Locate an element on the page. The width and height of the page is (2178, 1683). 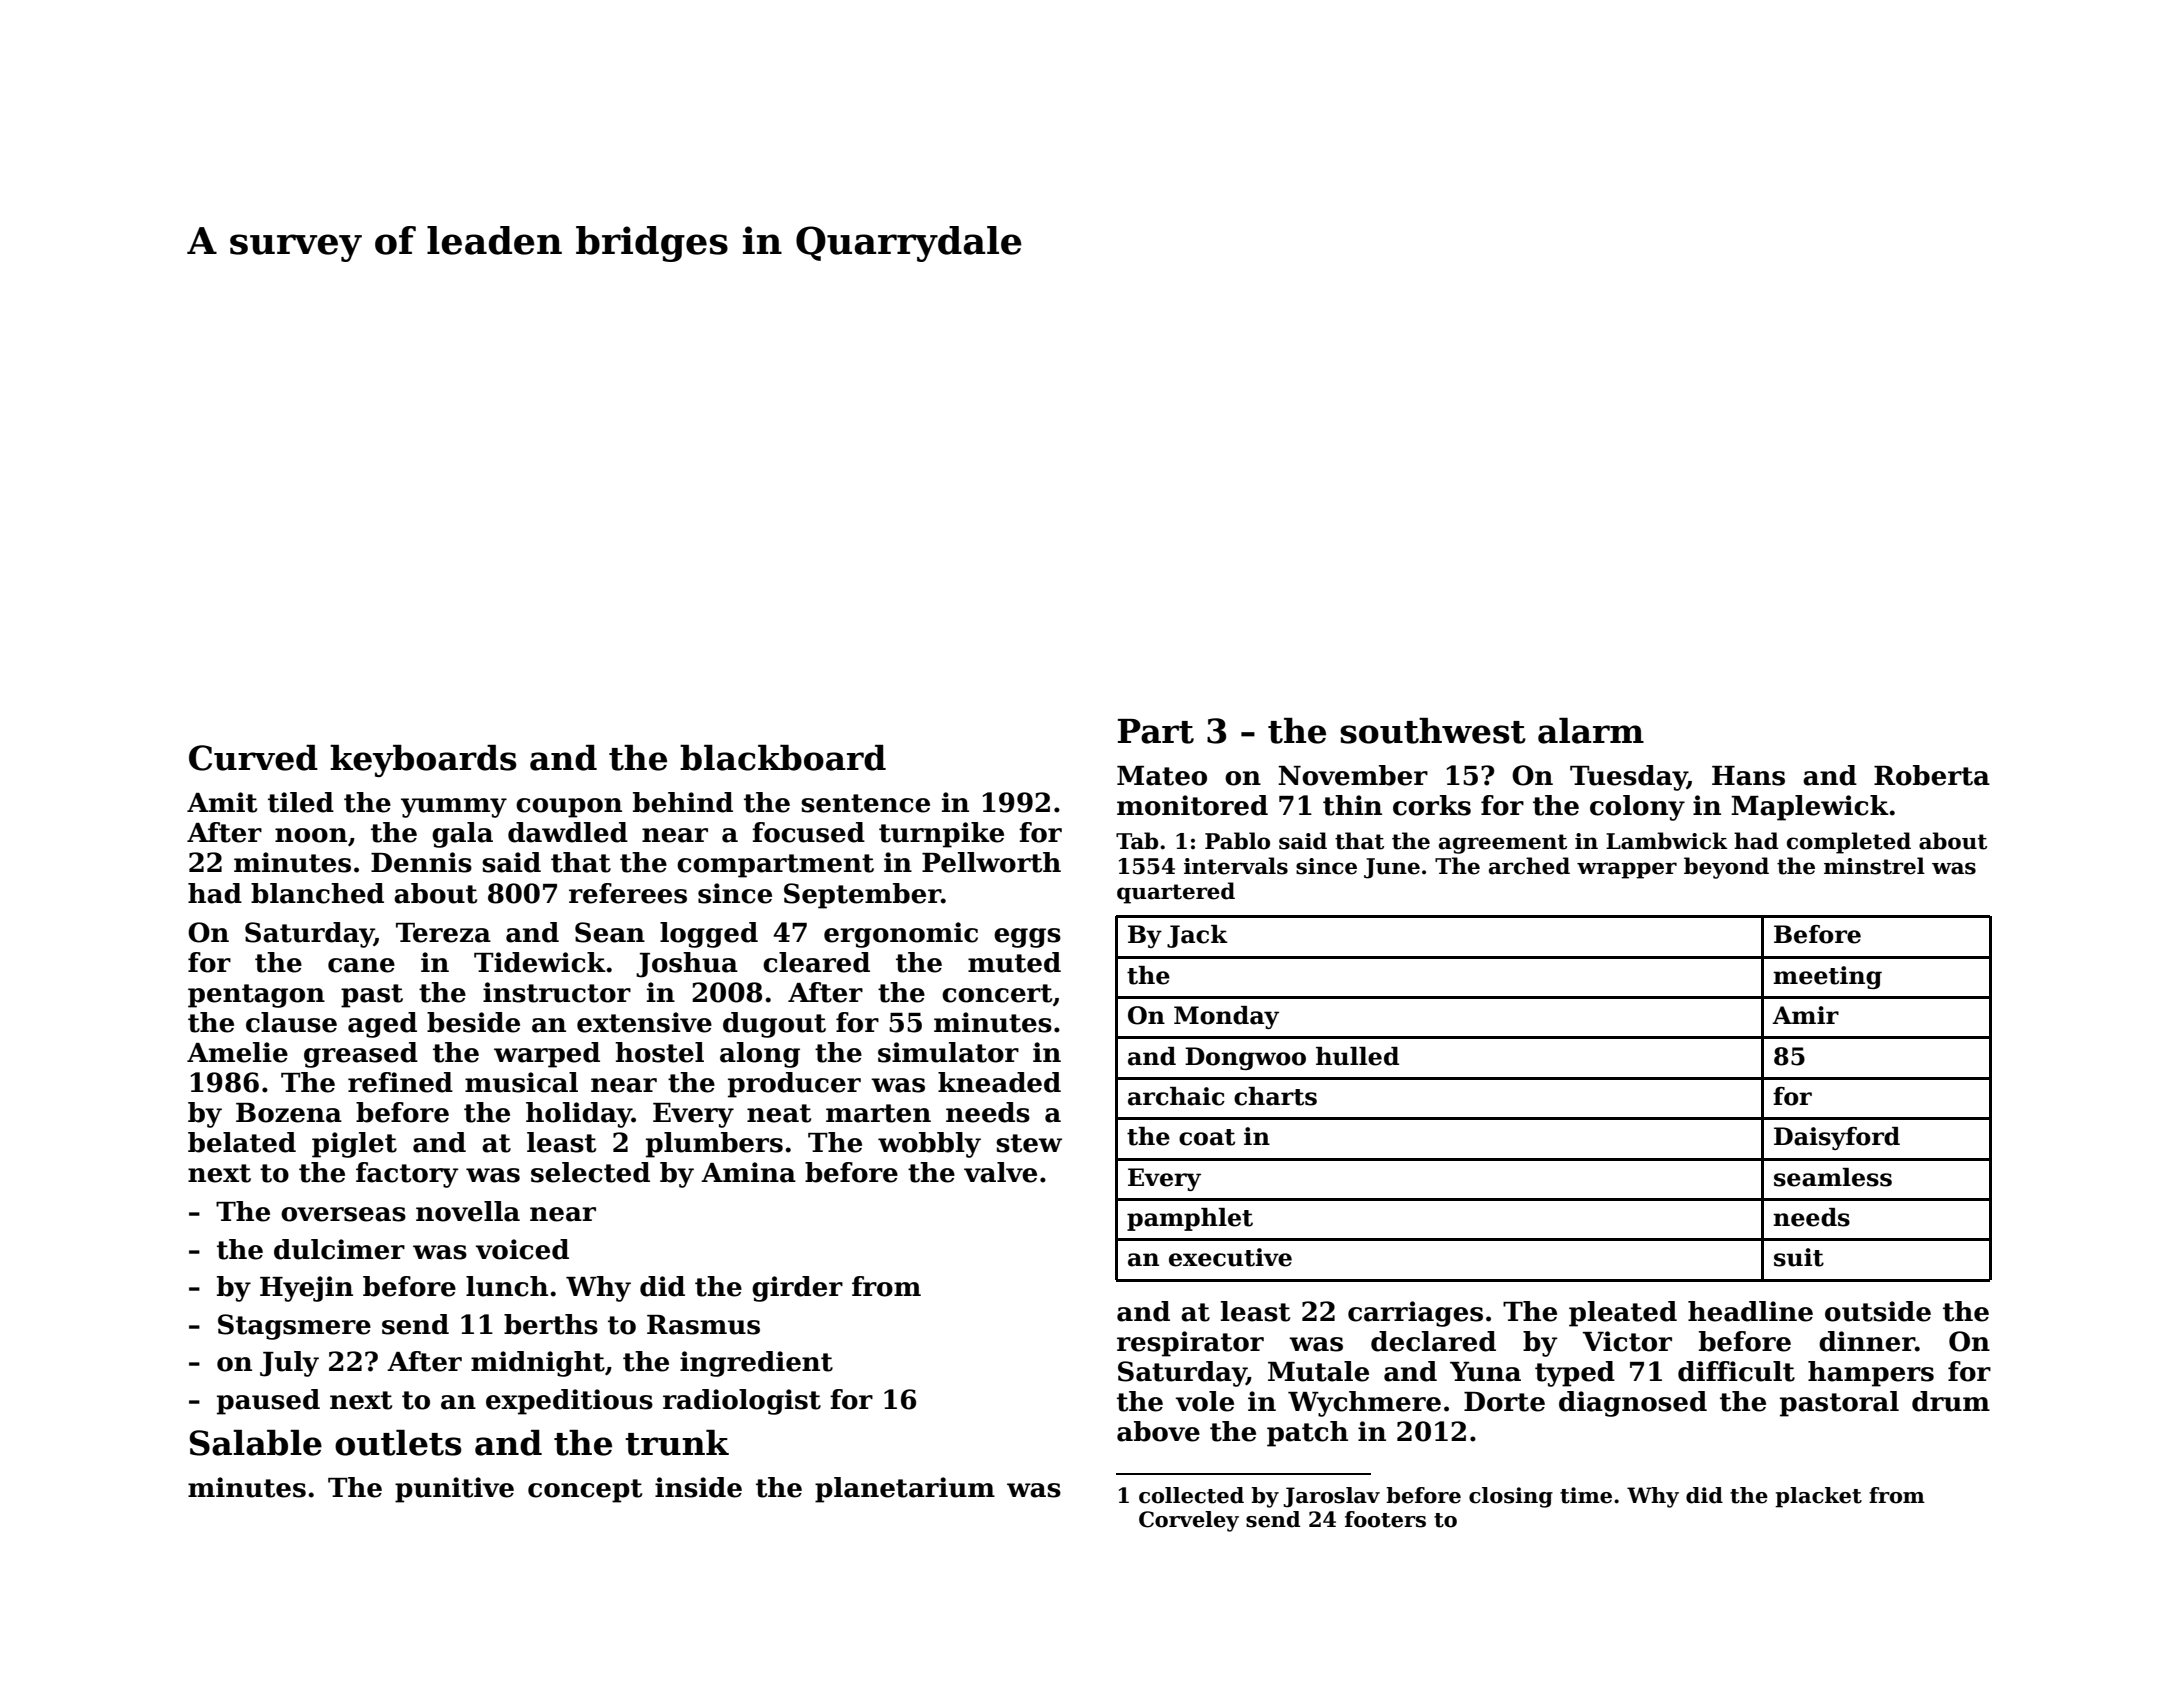
monitored is located at coordinates (1192, 805).
